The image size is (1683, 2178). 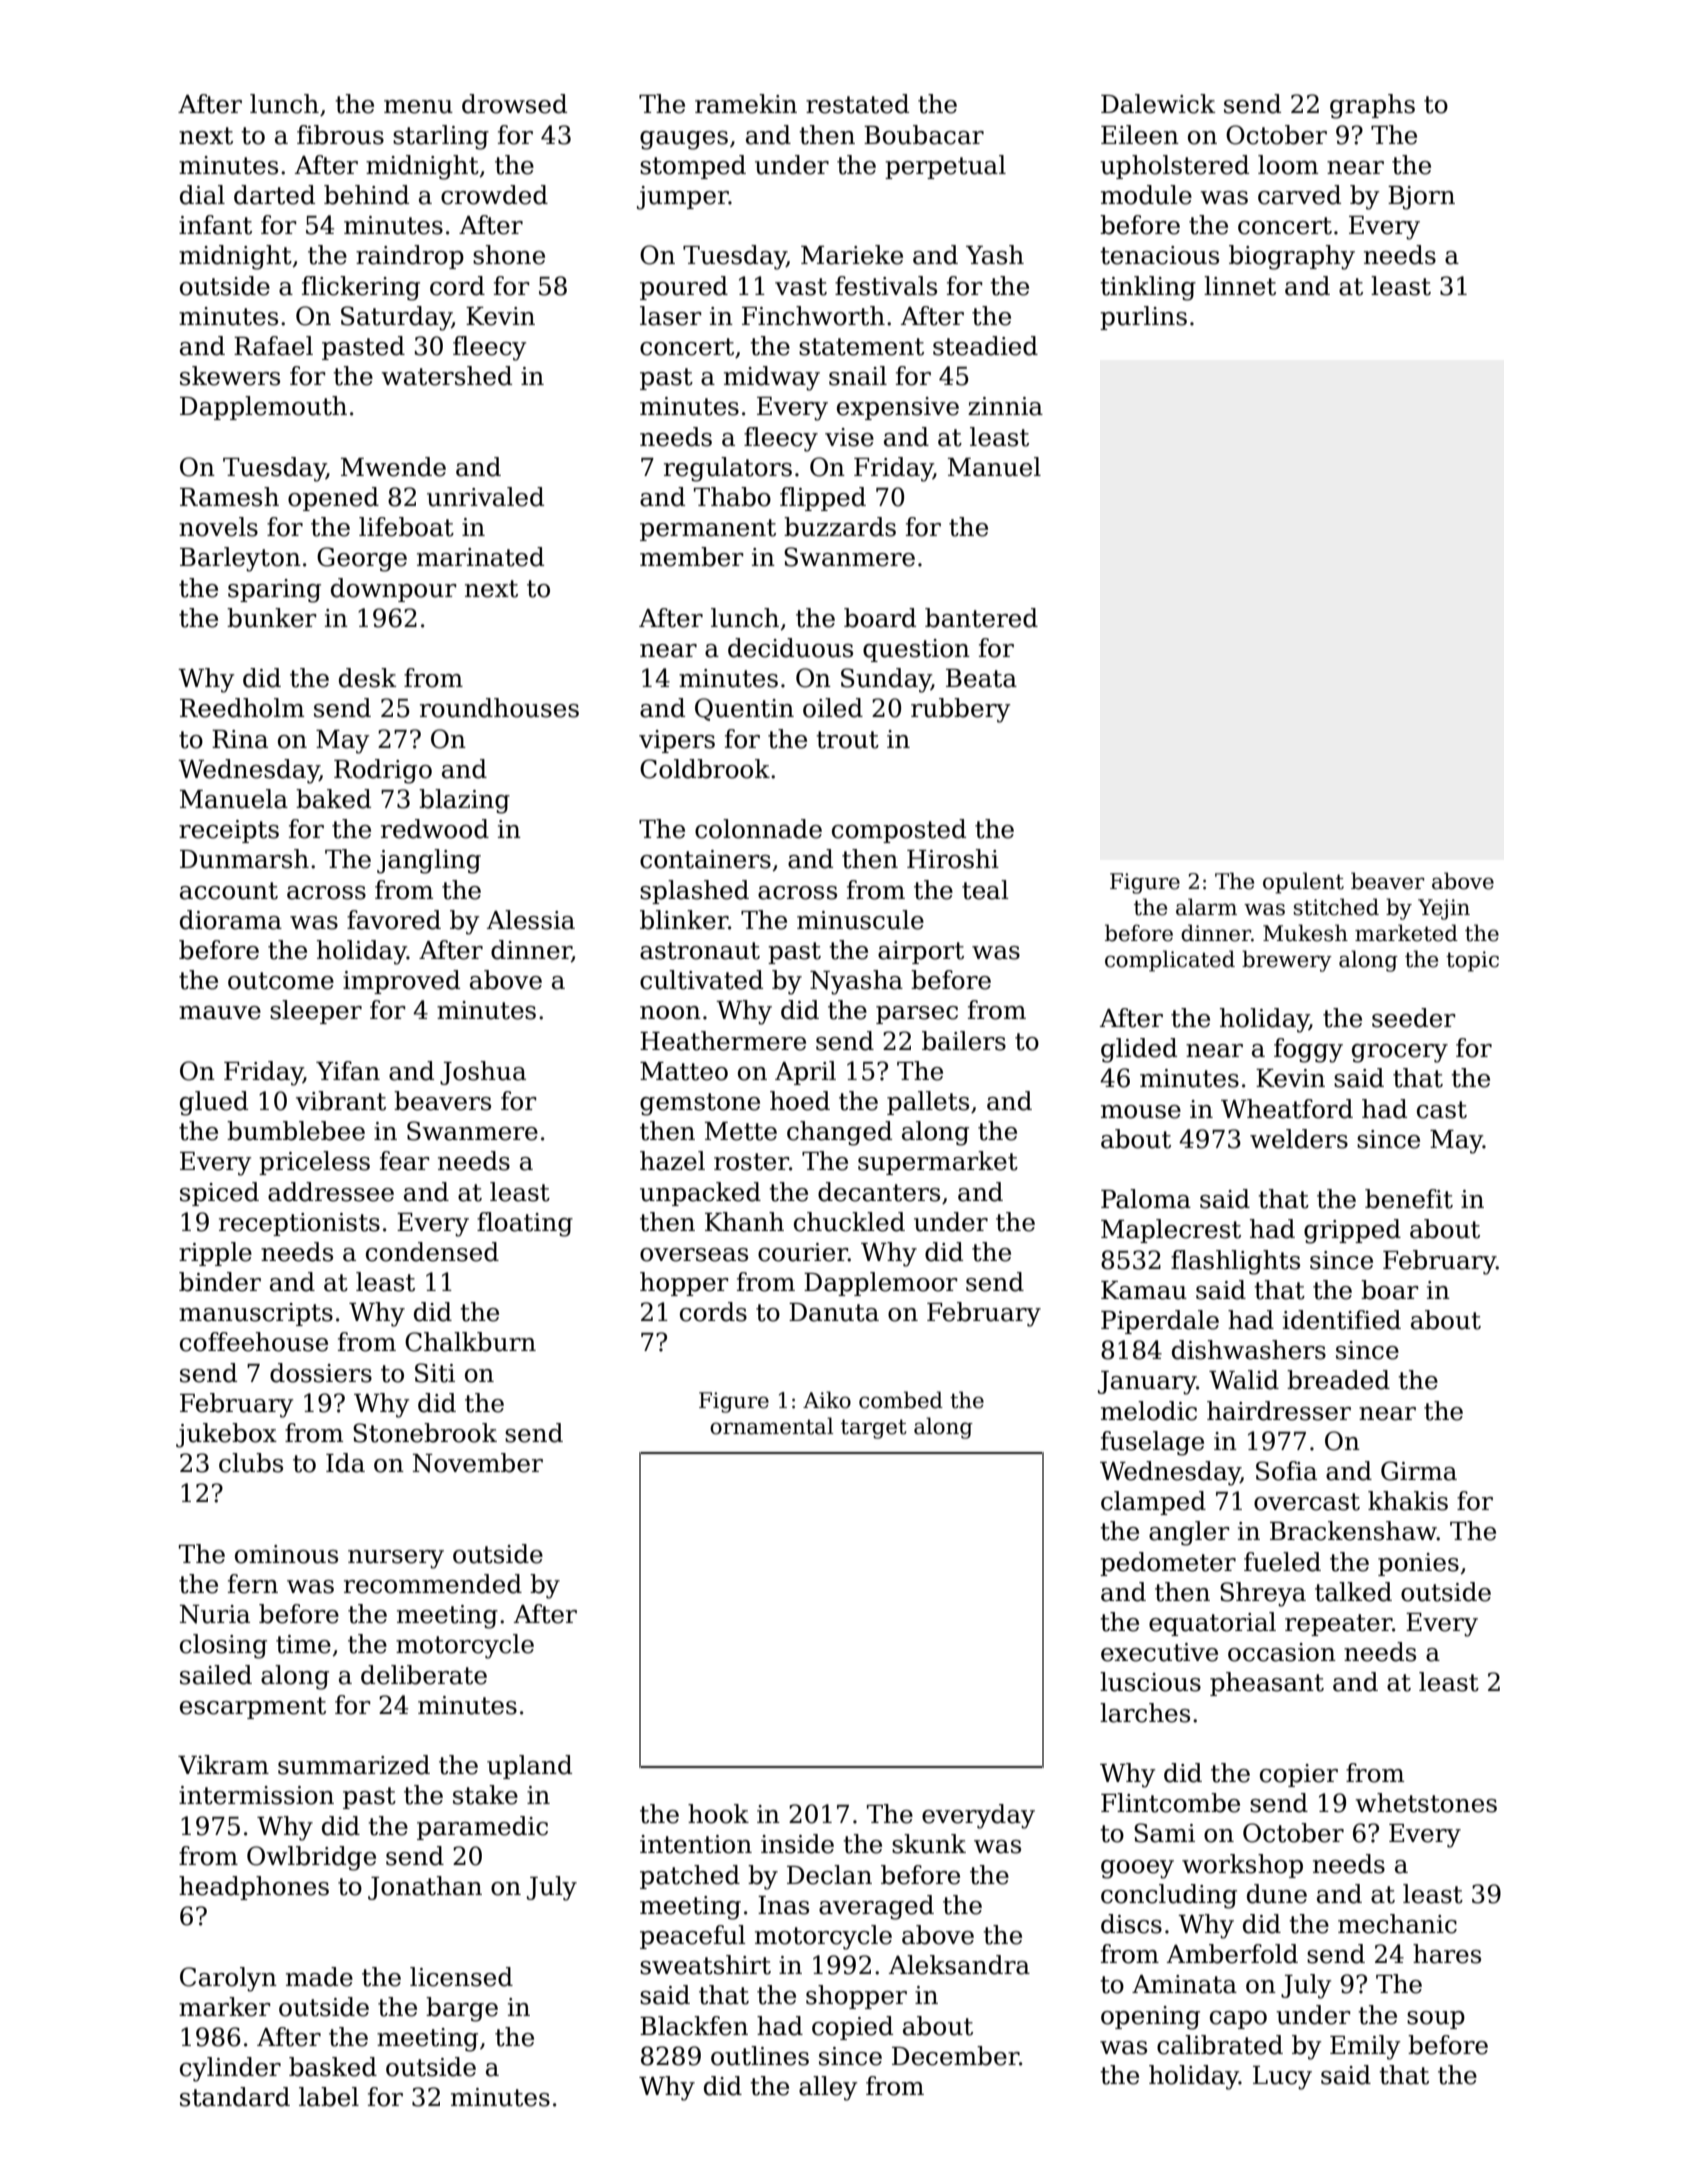 What do you see at coordinates (272, 618) in the screenshot?
I see `bunker` at bounding box center [272, 618].
